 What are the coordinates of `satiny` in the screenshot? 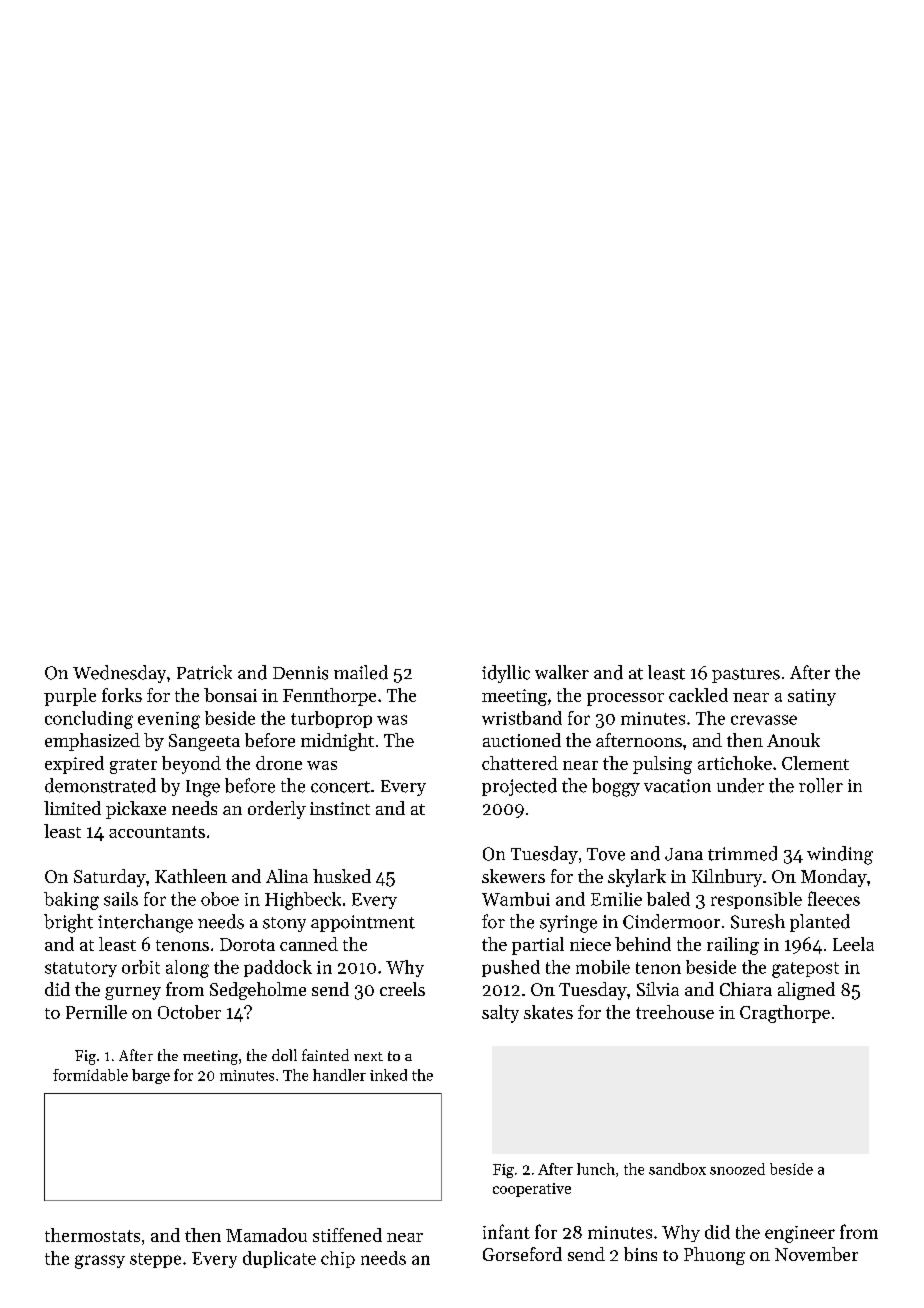 It's located at (812, 697).
